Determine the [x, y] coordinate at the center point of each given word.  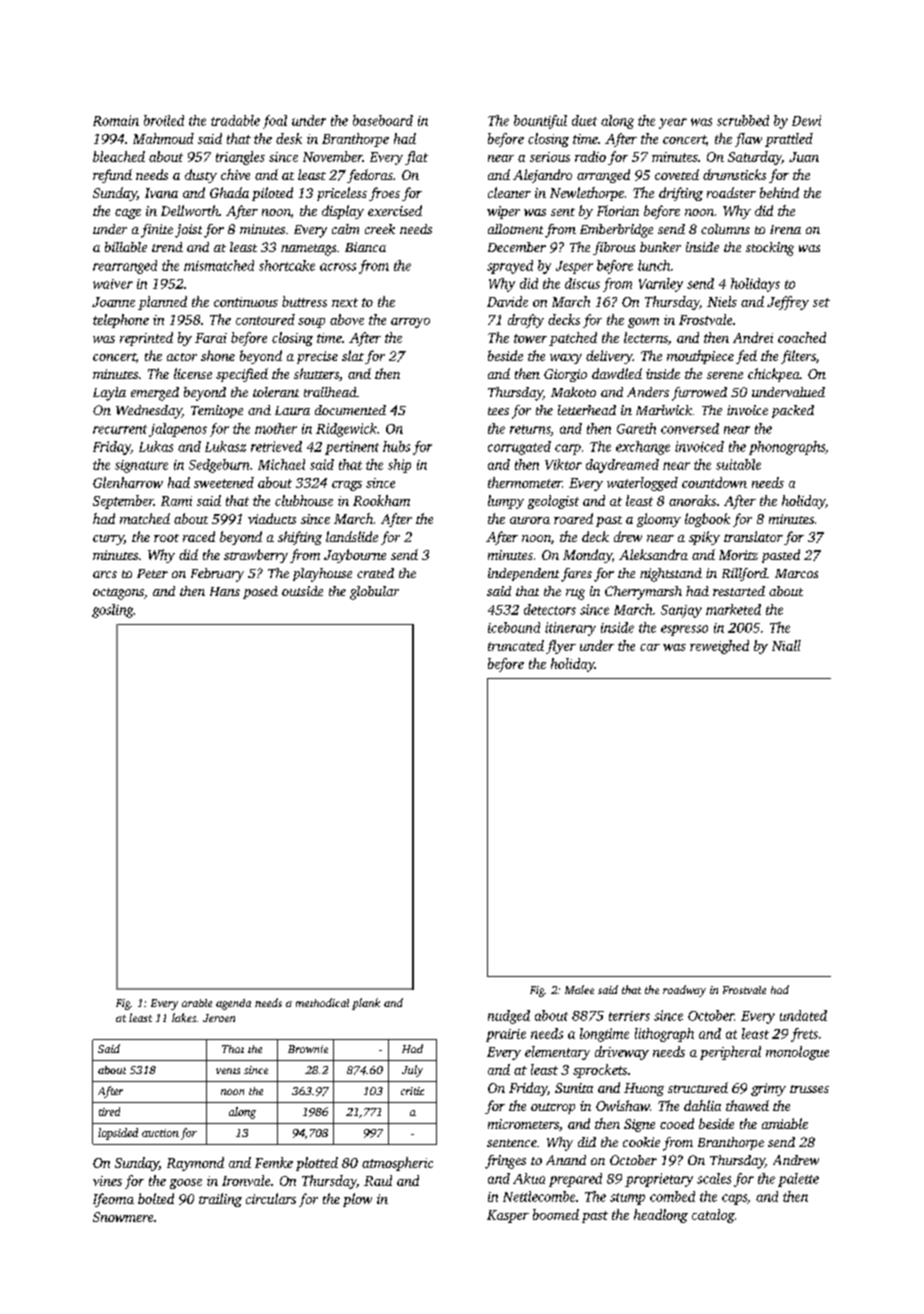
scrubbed [743, 120]
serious [550, 157]
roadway [684, 991]
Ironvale [246, 1180]
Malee [579, 989]
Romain [116, 120]
